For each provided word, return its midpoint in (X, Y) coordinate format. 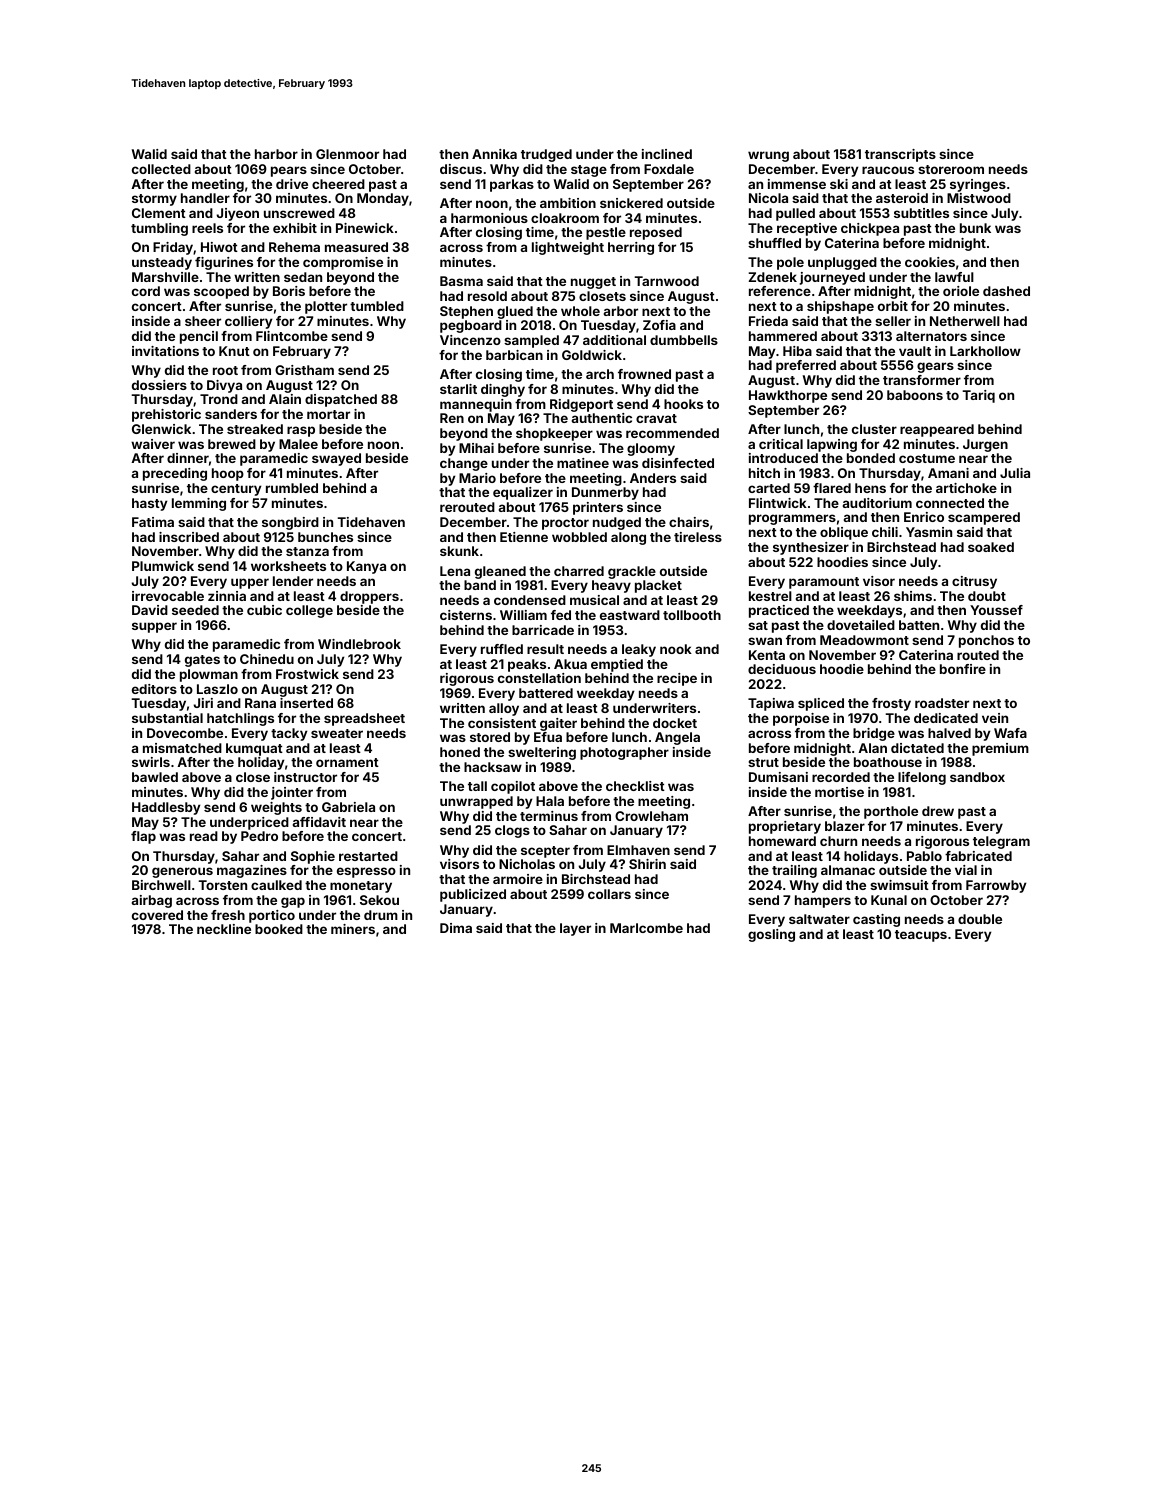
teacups (921, 936)
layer (575, 929)
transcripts (900, 155)
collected (161, 169)
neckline (224, 929)
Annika (494, 154)
